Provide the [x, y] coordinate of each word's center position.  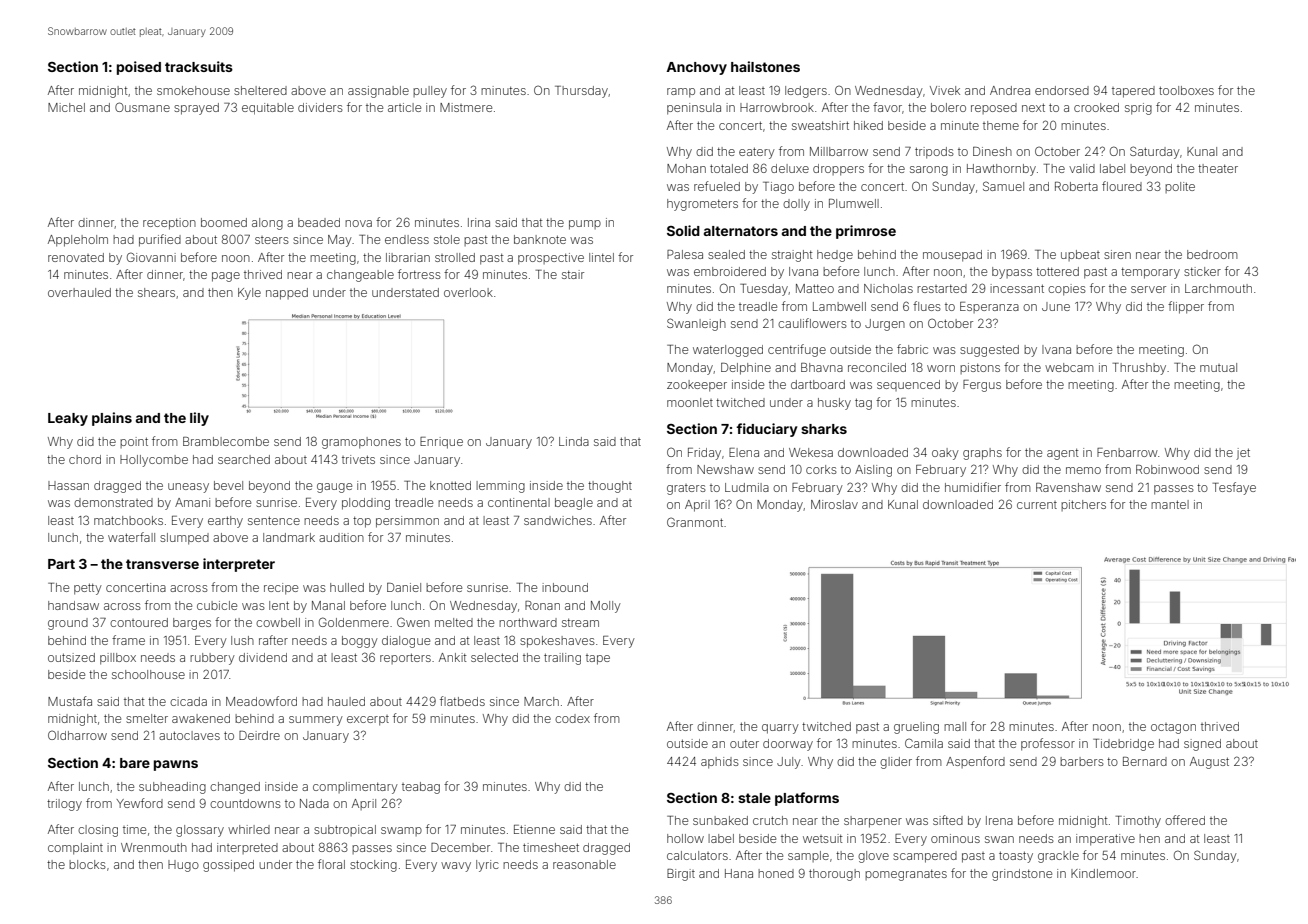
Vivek [945, 90]
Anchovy [696, 68]
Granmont [695, 522]
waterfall [131, 537]
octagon [1173, 728]
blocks [87, 864]
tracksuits [199, 66]
